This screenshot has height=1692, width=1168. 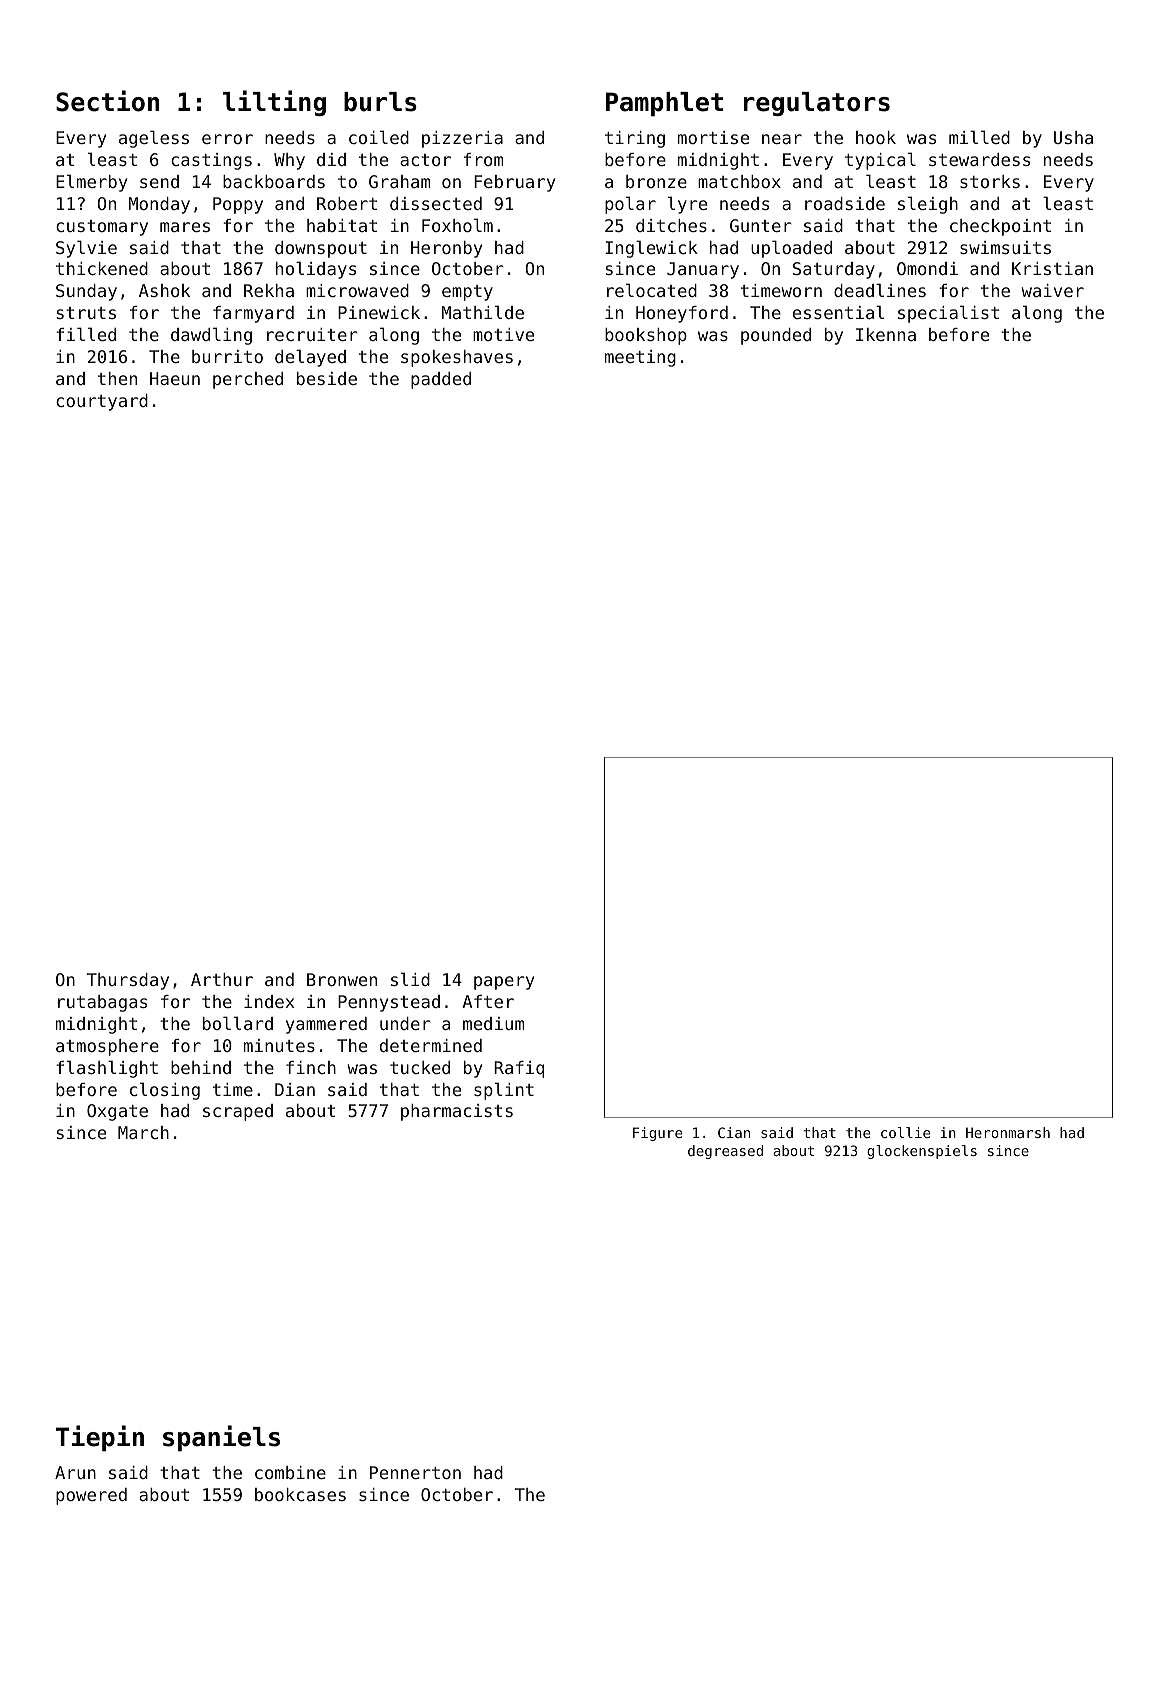 What do you see at coordinates (1008, 1132) in the screenshot?
I see `Heronmarsh` at bounding box center [1008, 1132].
